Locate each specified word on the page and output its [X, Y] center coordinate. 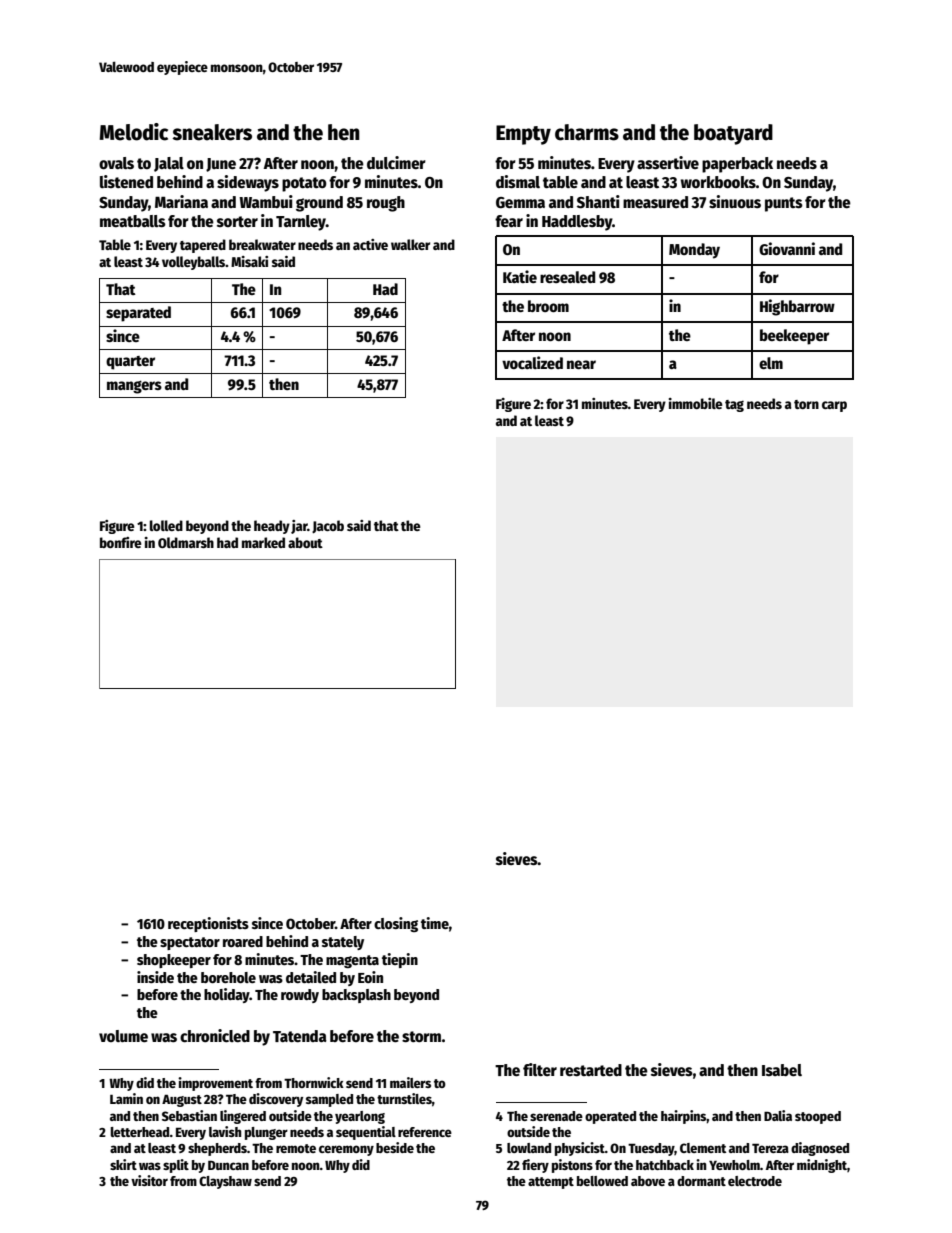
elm [771, 363]
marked [263, 542]
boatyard [733, 134]
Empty [523, 135]
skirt [123, 1164]
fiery [535, 1166]
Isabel [782, 1070]
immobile [696, 403]
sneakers [212, 132]
